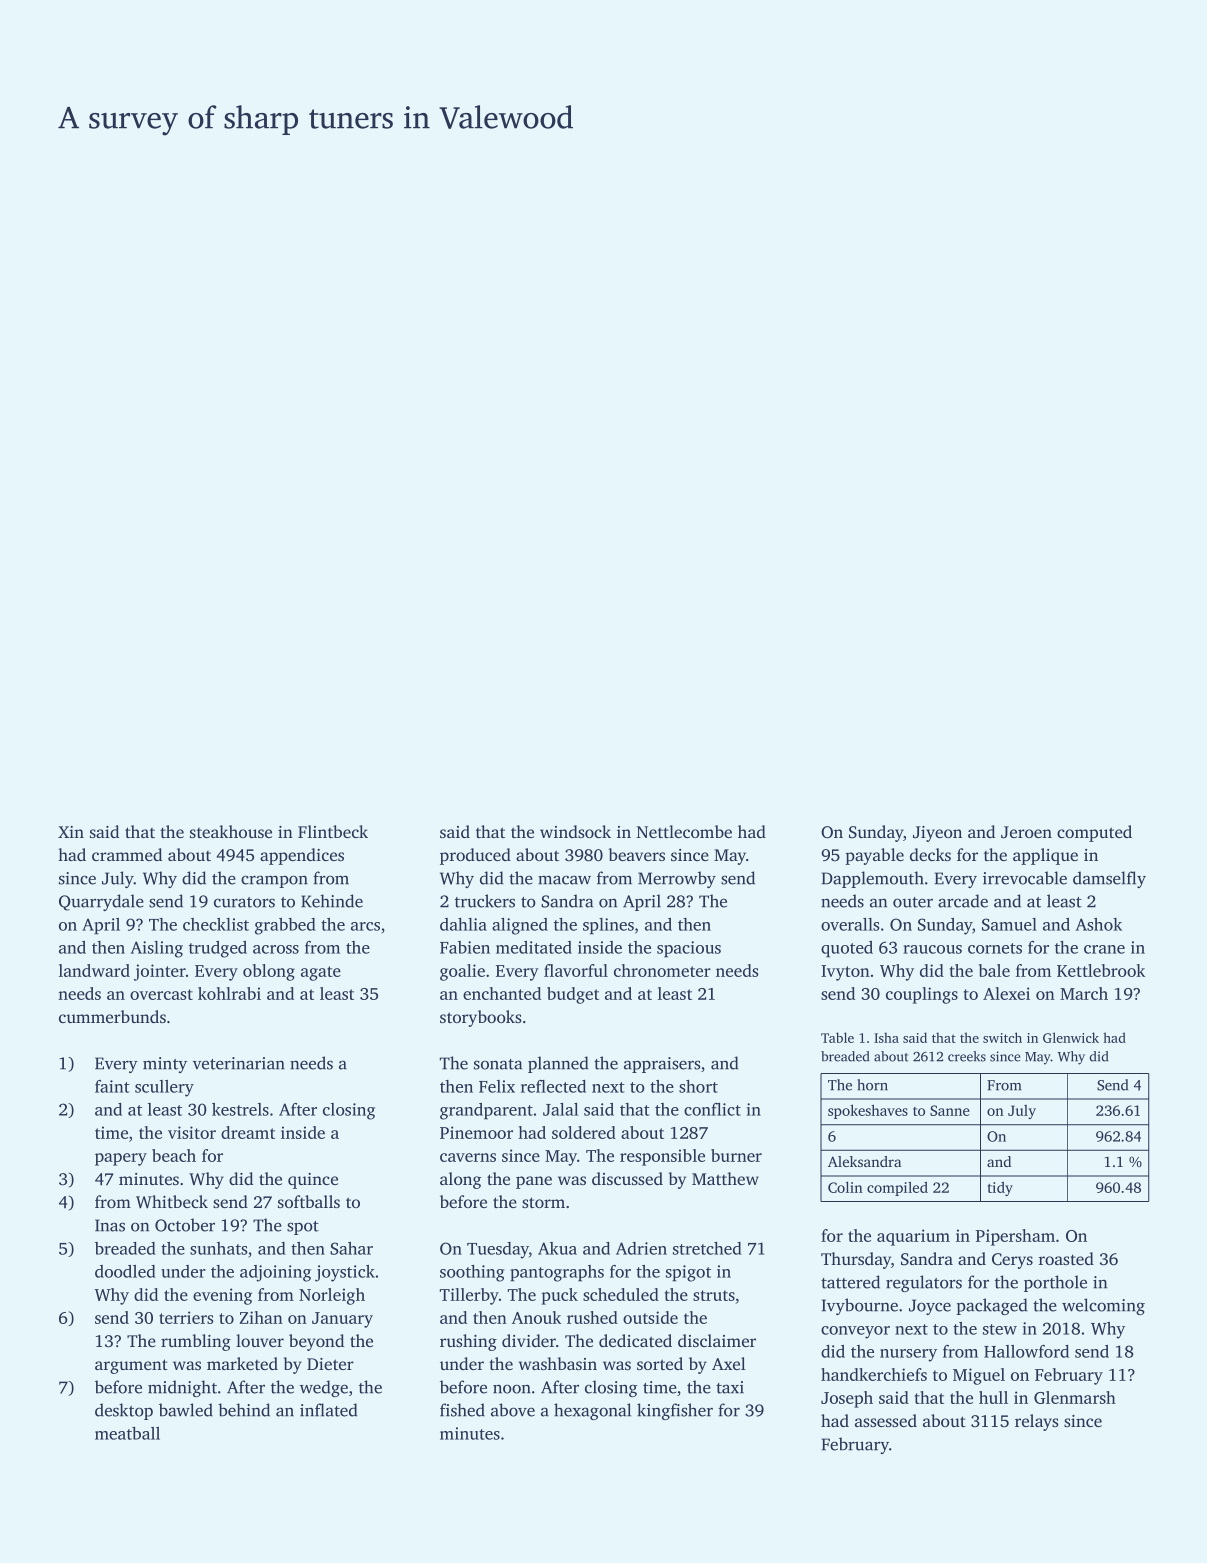 Image resolution: width=1207 pixels, height=1563 pixels. What do you see at coordinates (164, 1088) in the page?
I see `scullery` at bounding box center [164, 1088].
